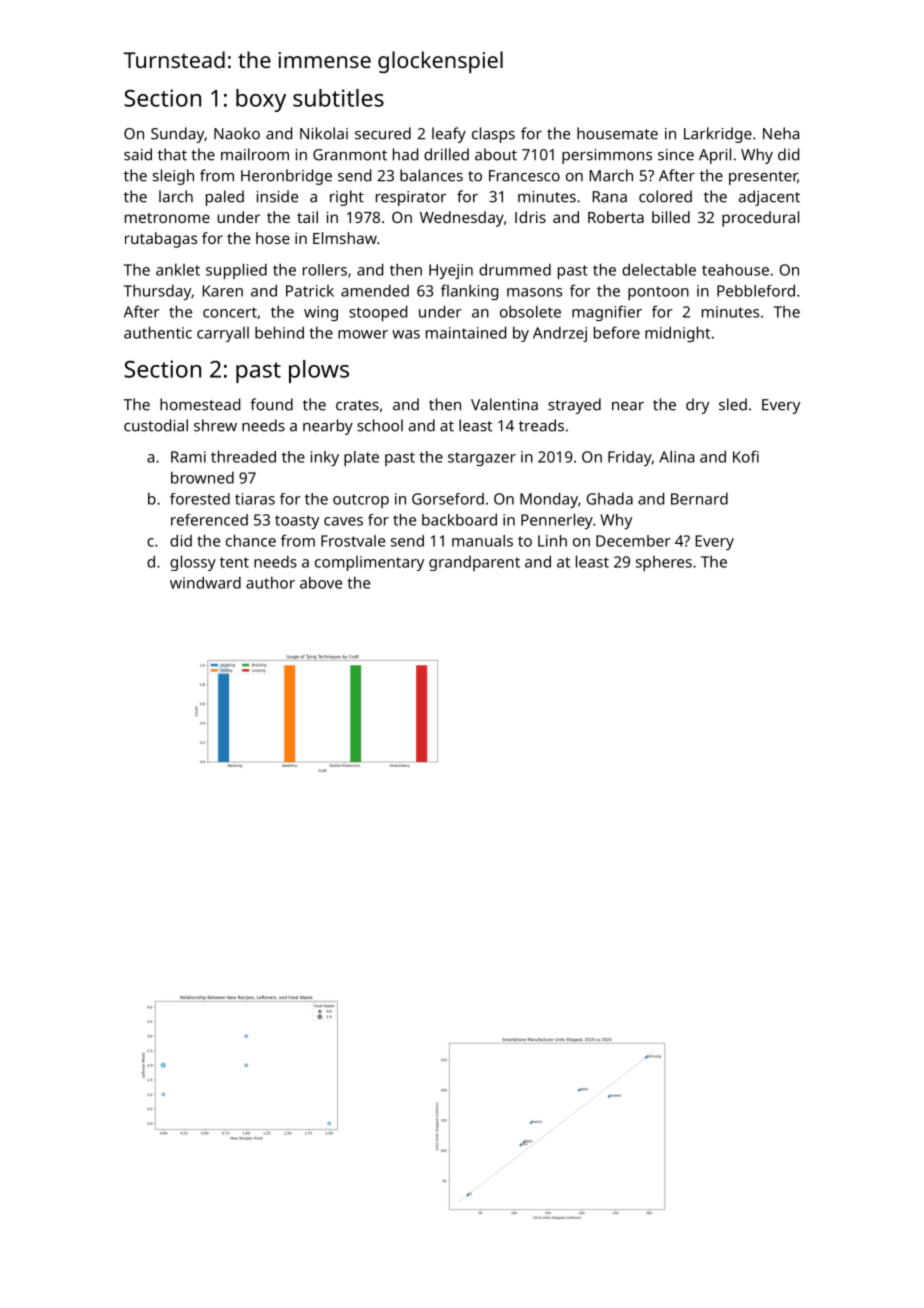 This image has width=924, height=1308. What do you see at coordinates (261, 100) in the image?
I see `boxy` at bounding box center [261, 100].
